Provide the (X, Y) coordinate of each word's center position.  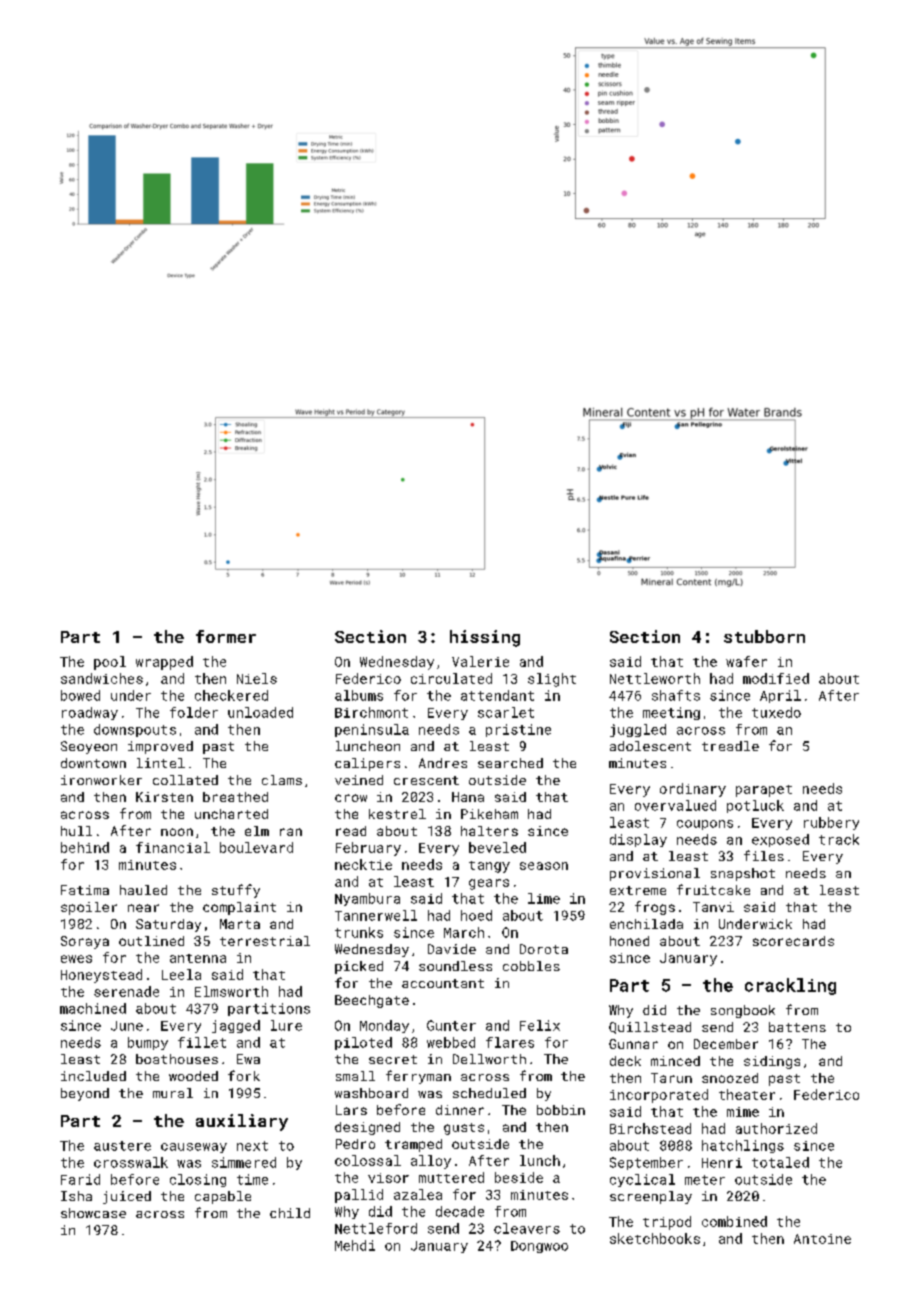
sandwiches (102, 678)
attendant (497, 695)
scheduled (489, 1093)
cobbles (531, 966)
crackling (790, 986)
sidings (772, 1062)
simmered (244, 1162)
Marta (240, 924)
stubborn (764, 636)
